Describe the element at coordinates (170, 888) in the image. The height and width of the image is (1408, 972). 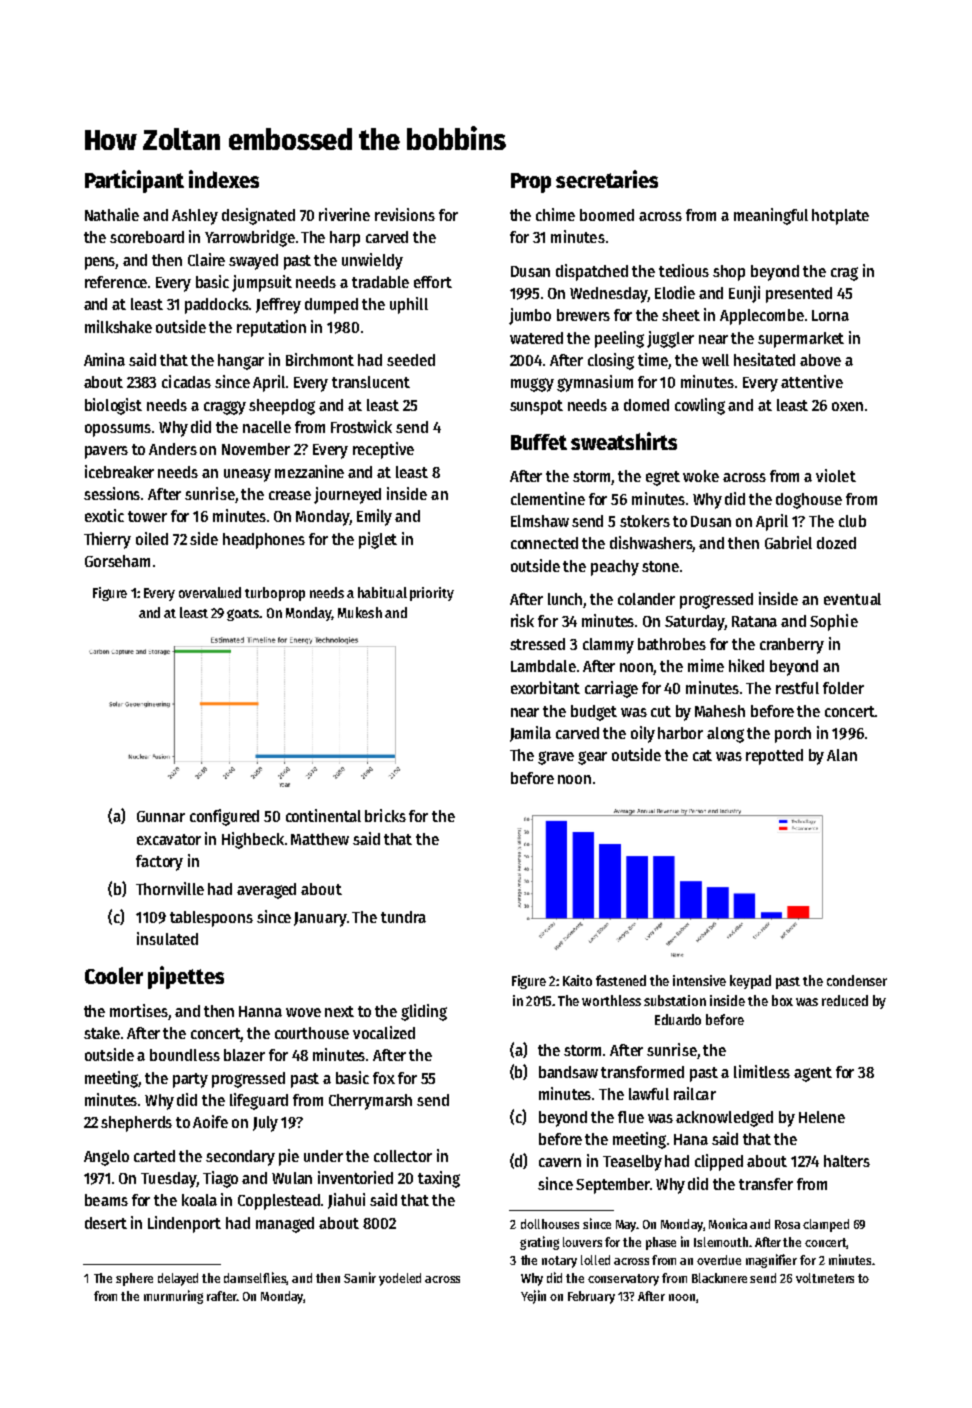
I see `Thornville` at that location.
